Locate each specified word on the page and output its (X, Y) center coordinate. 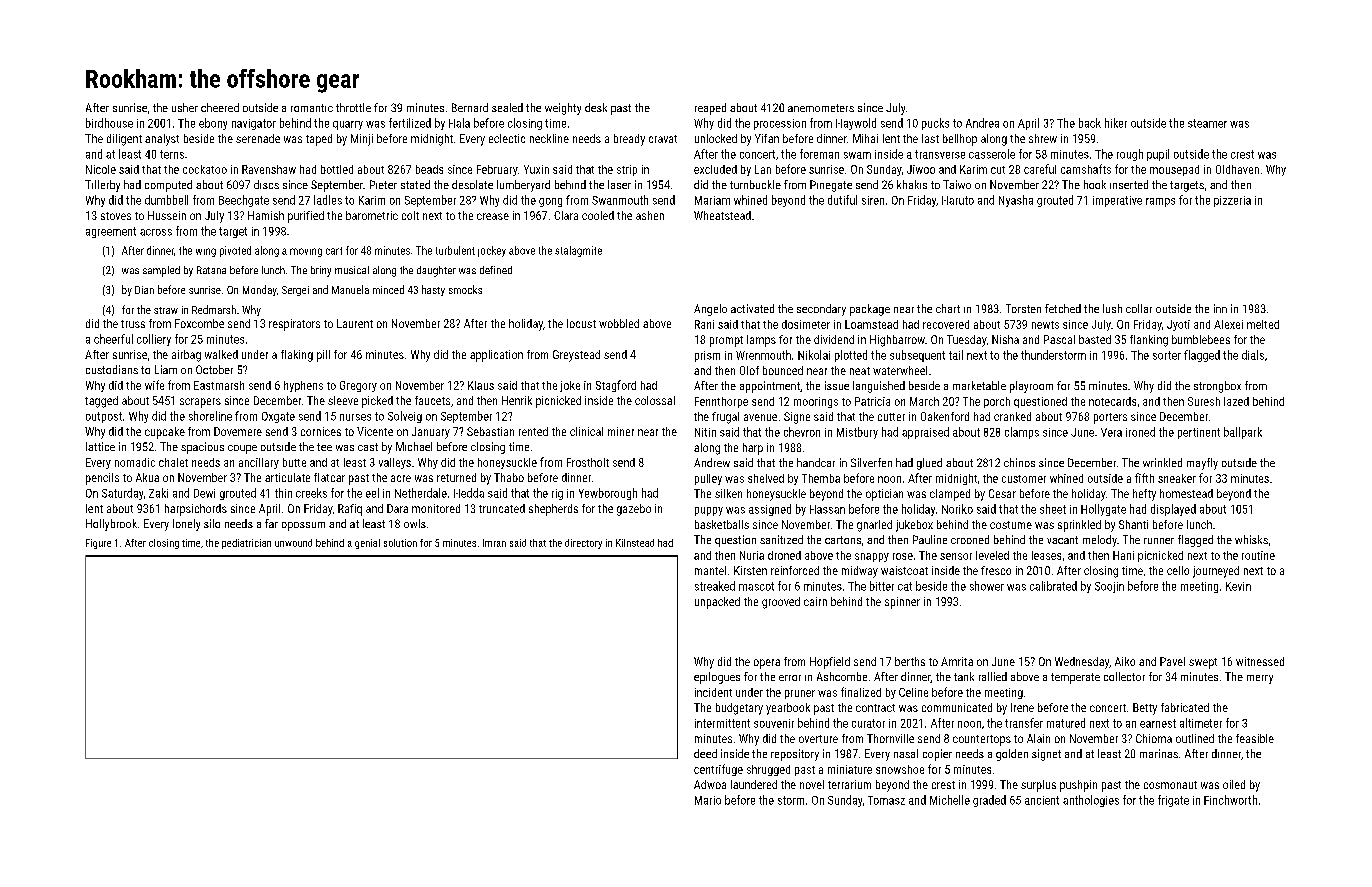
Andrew (712, 462)
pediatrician (246, 544)
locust (581, 323)
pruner (800, 694)
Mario (708, 800)
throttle (353, 107)
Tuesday (966, 341)
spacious (202, 448)
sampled (161, 271)
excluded (715, 169)
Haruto (958, 200)
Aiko (1125, 661)
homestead (1186, 493)
